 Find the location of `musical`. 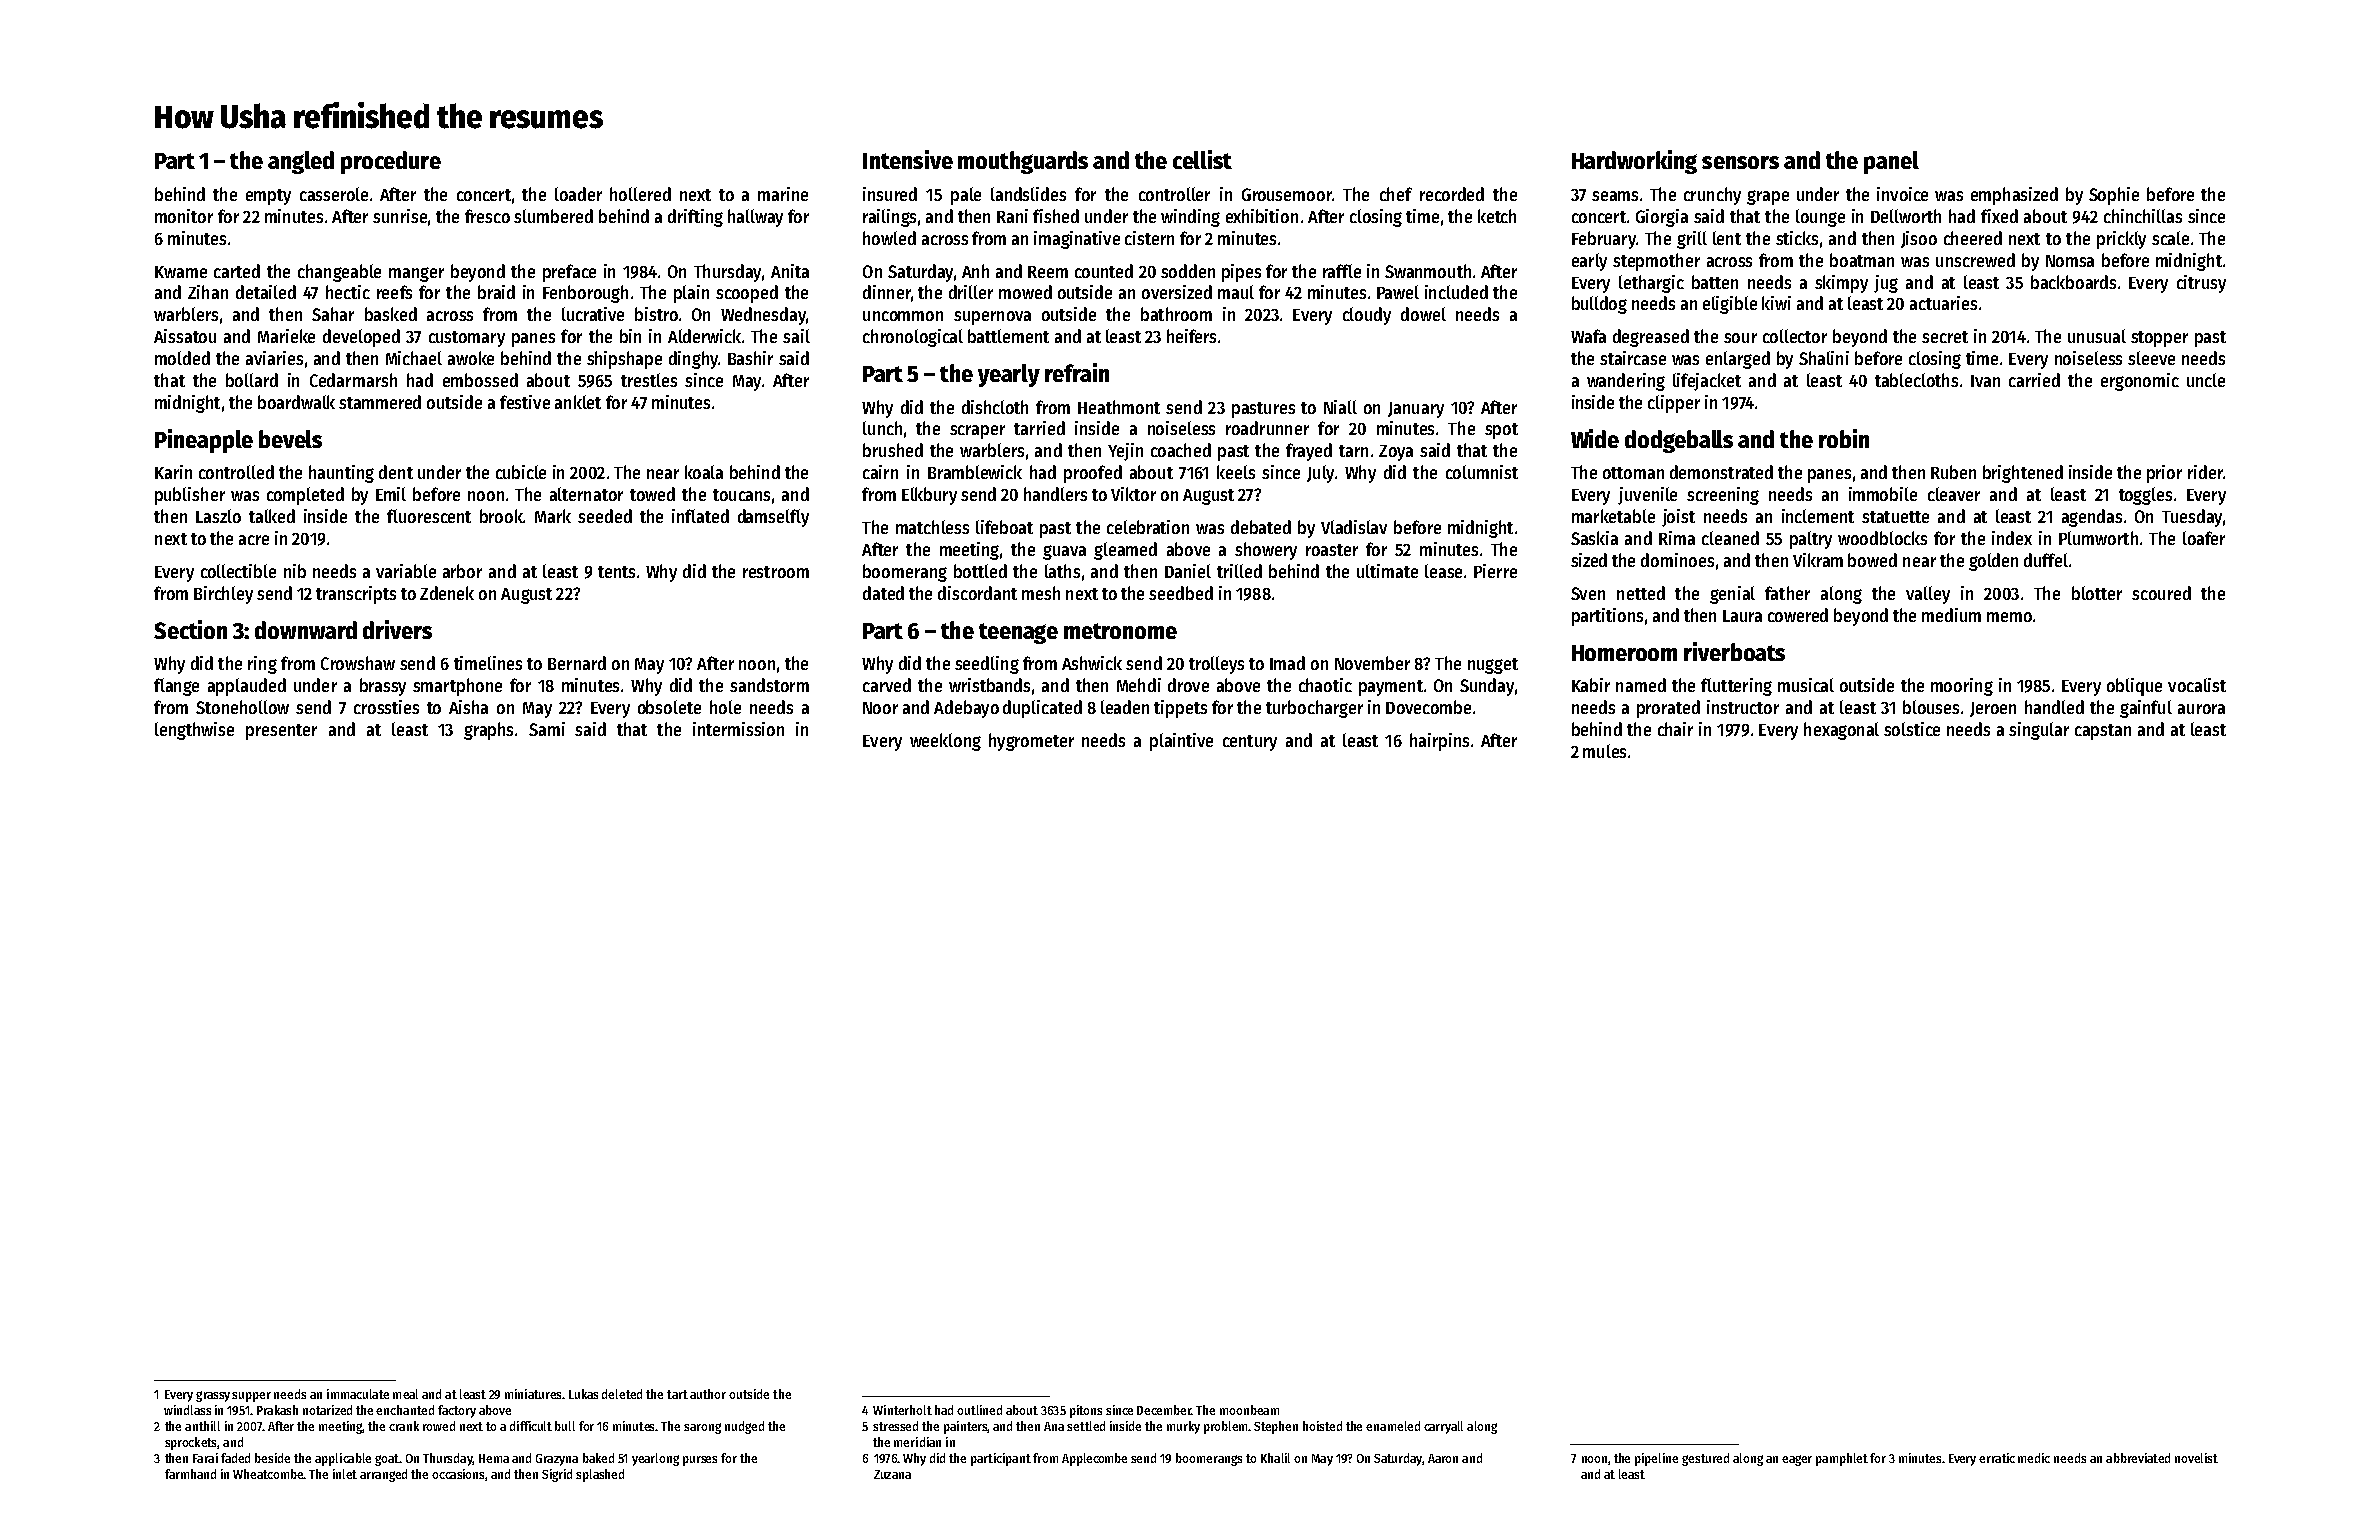

musical is located at coordinates (1806, 685).
